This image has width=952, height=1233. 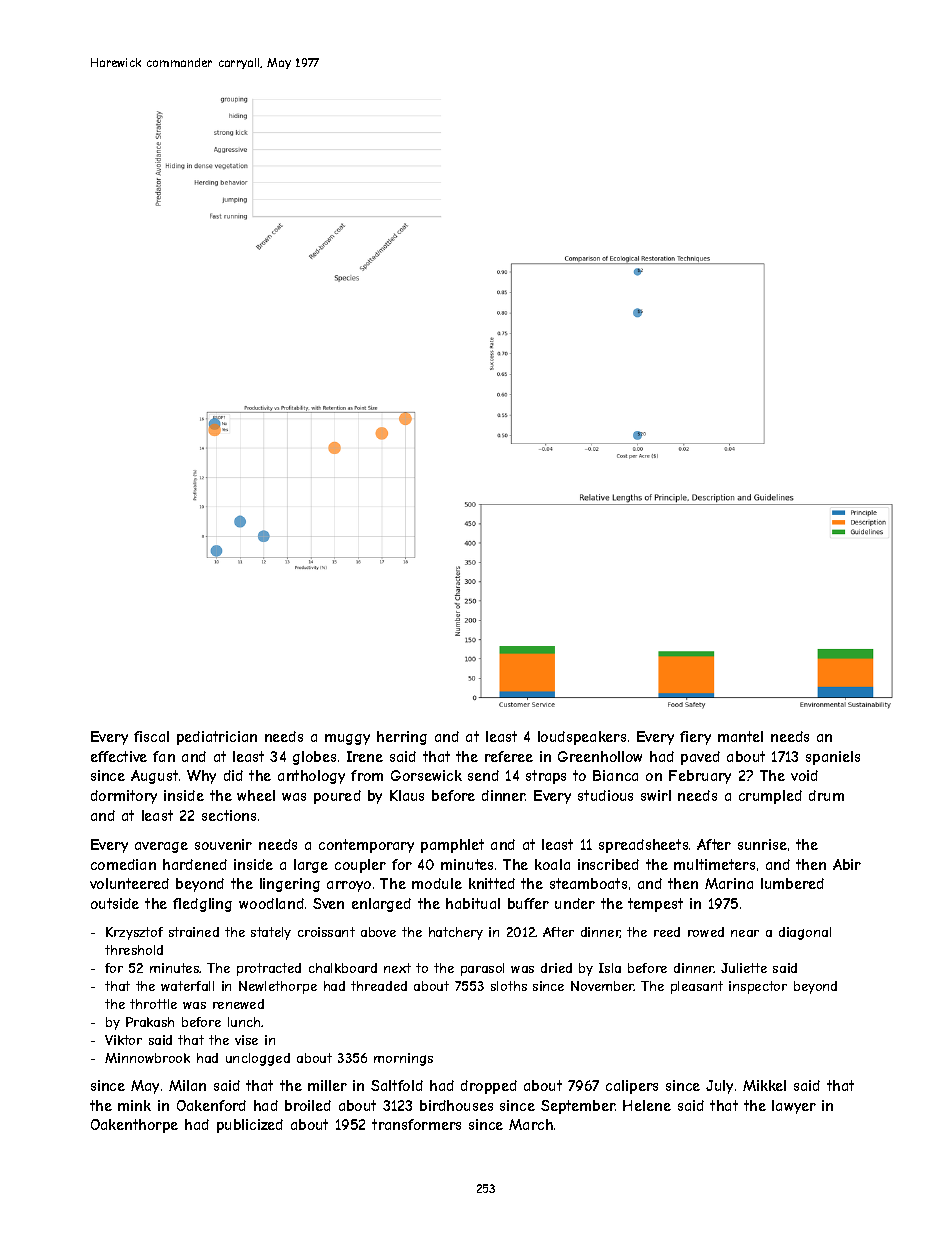 I want to click on publicized, so click(x=250, y=1126).
